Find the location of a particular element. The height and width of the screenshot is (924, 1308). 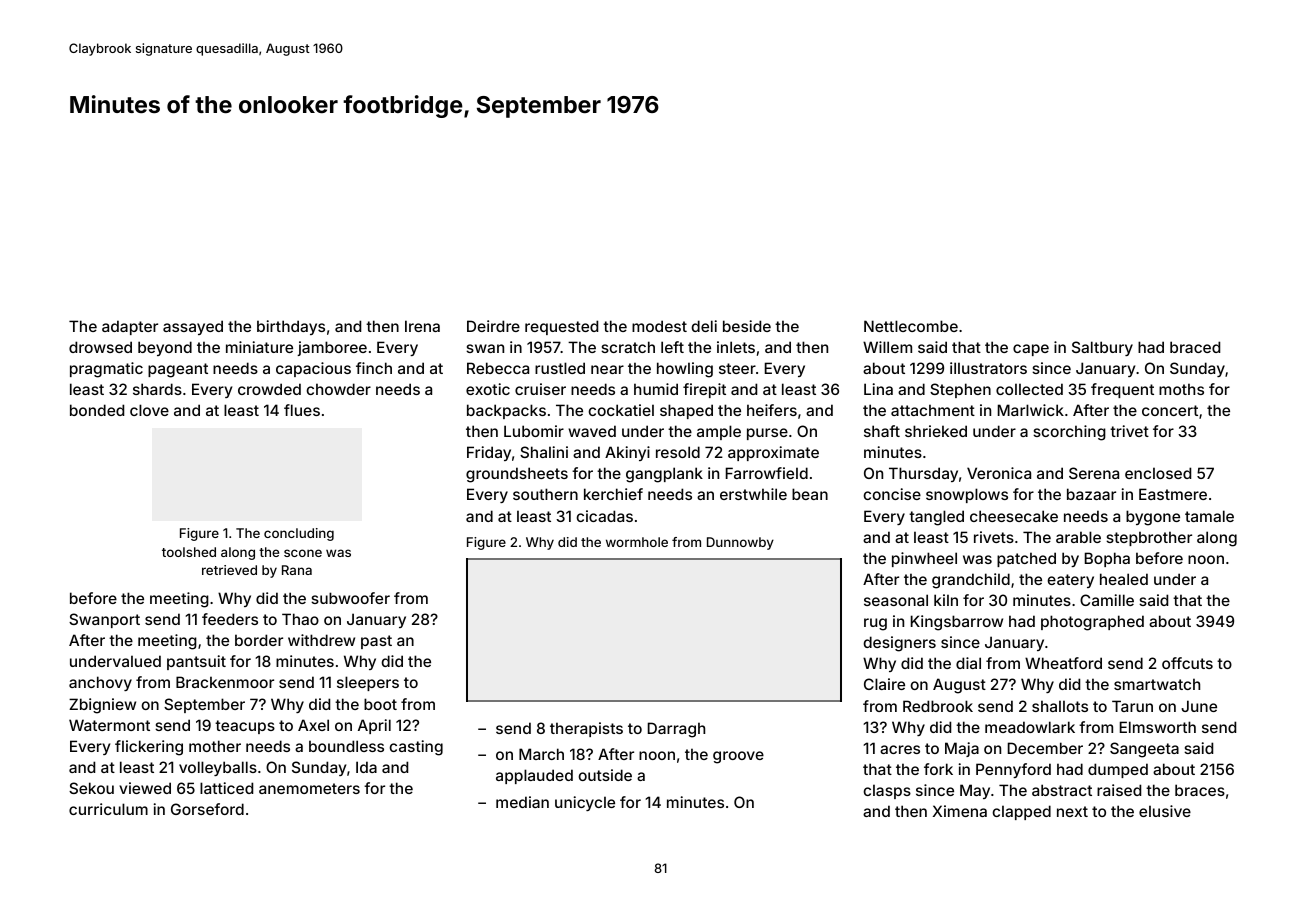

subwoofer is located at coordinates (350, 598).
